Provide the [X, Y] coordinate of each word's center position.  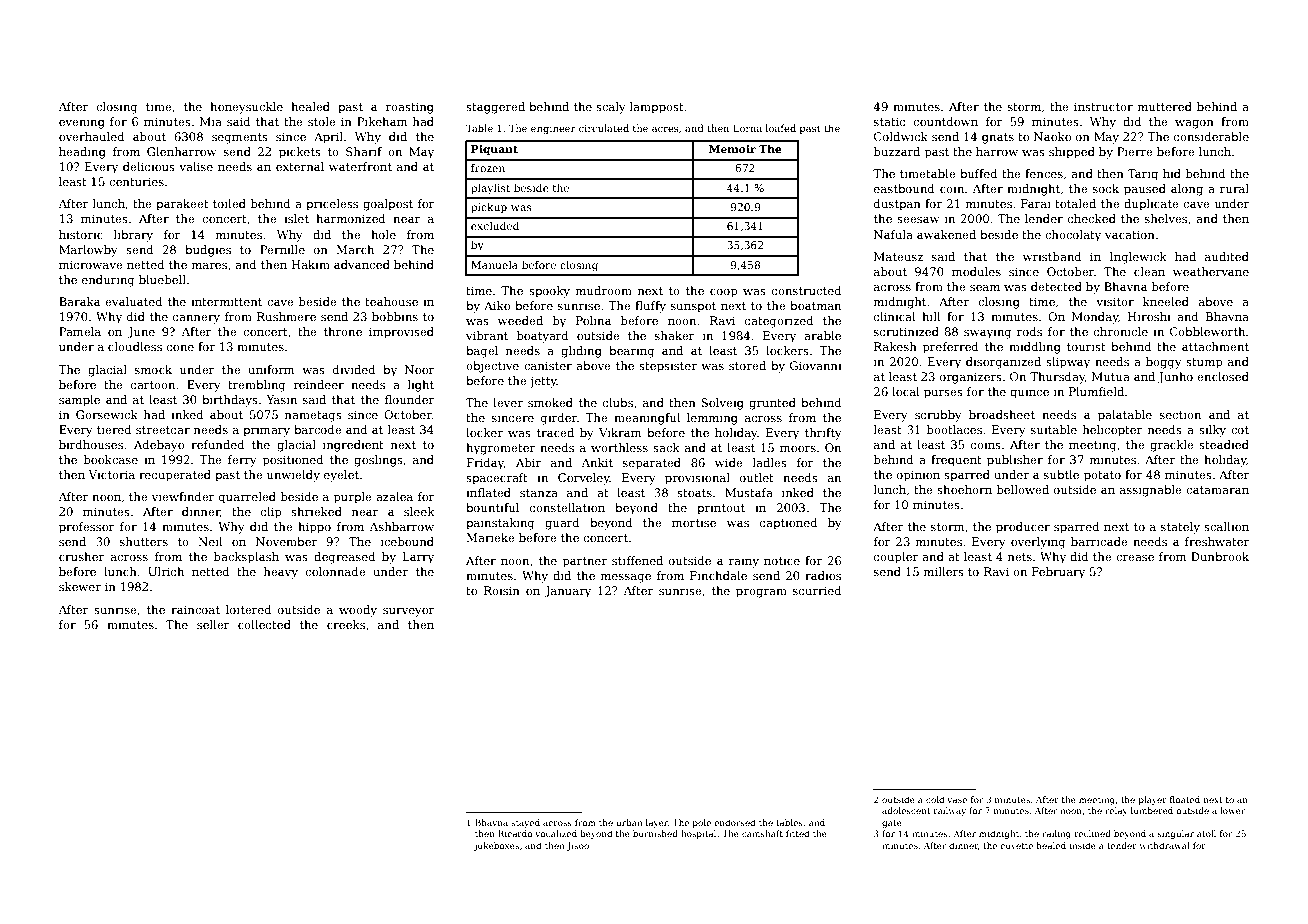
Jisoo [578, 846]
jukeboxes [496, 846]
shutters [144, 541]
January [567, 592]
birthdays [230, 401]
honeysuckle [246, 108]
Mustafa [749, 492]
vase [957, 800]
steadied [1224, 444]
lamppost [657, 108]
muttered [1165, 106]
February [1058, 573]
